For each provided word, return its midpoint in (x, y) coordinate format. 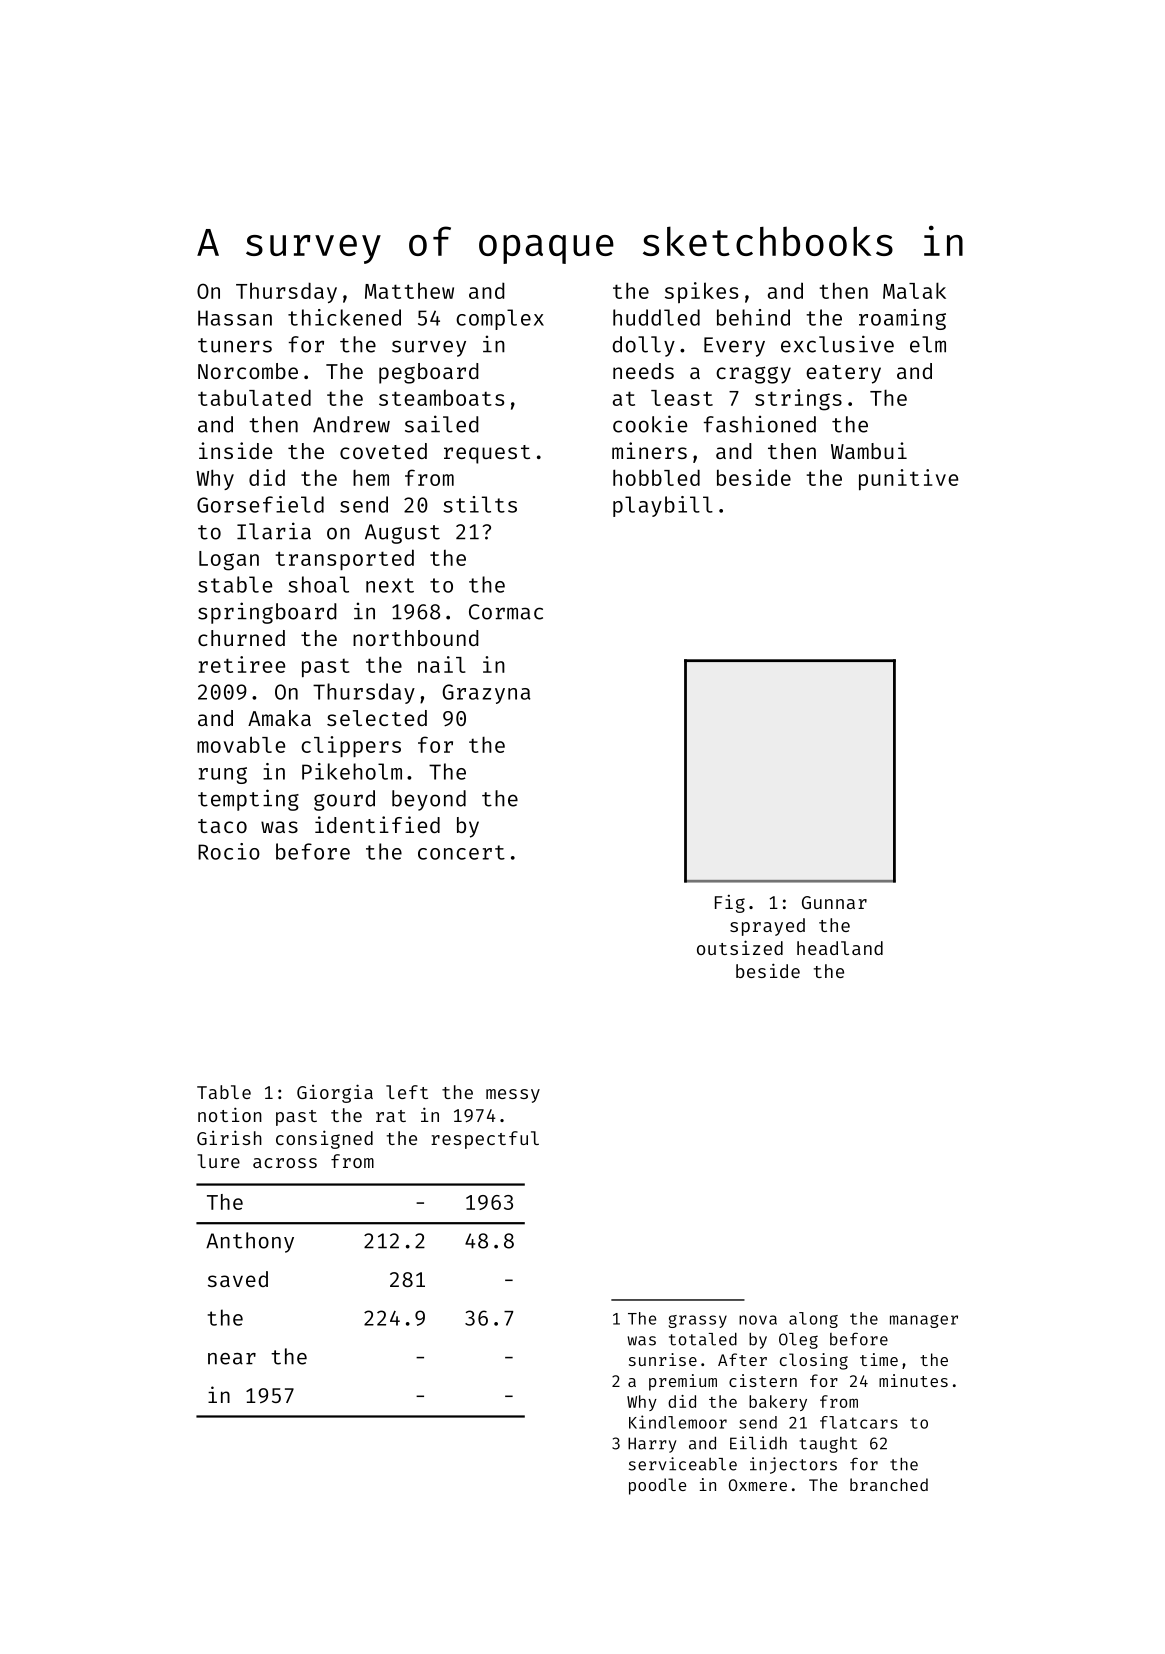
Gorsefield (260, 504)
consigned (324, 1139)
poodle (657, 1486)
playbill (663, 506)
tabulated (254, 397)
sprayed (767, 927)
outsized (740, 947)
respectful (485, 1140)
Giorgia (335, 1093)
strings (798, 400)
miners (649, 450)
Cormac (506, 612)
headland (840, 948)
